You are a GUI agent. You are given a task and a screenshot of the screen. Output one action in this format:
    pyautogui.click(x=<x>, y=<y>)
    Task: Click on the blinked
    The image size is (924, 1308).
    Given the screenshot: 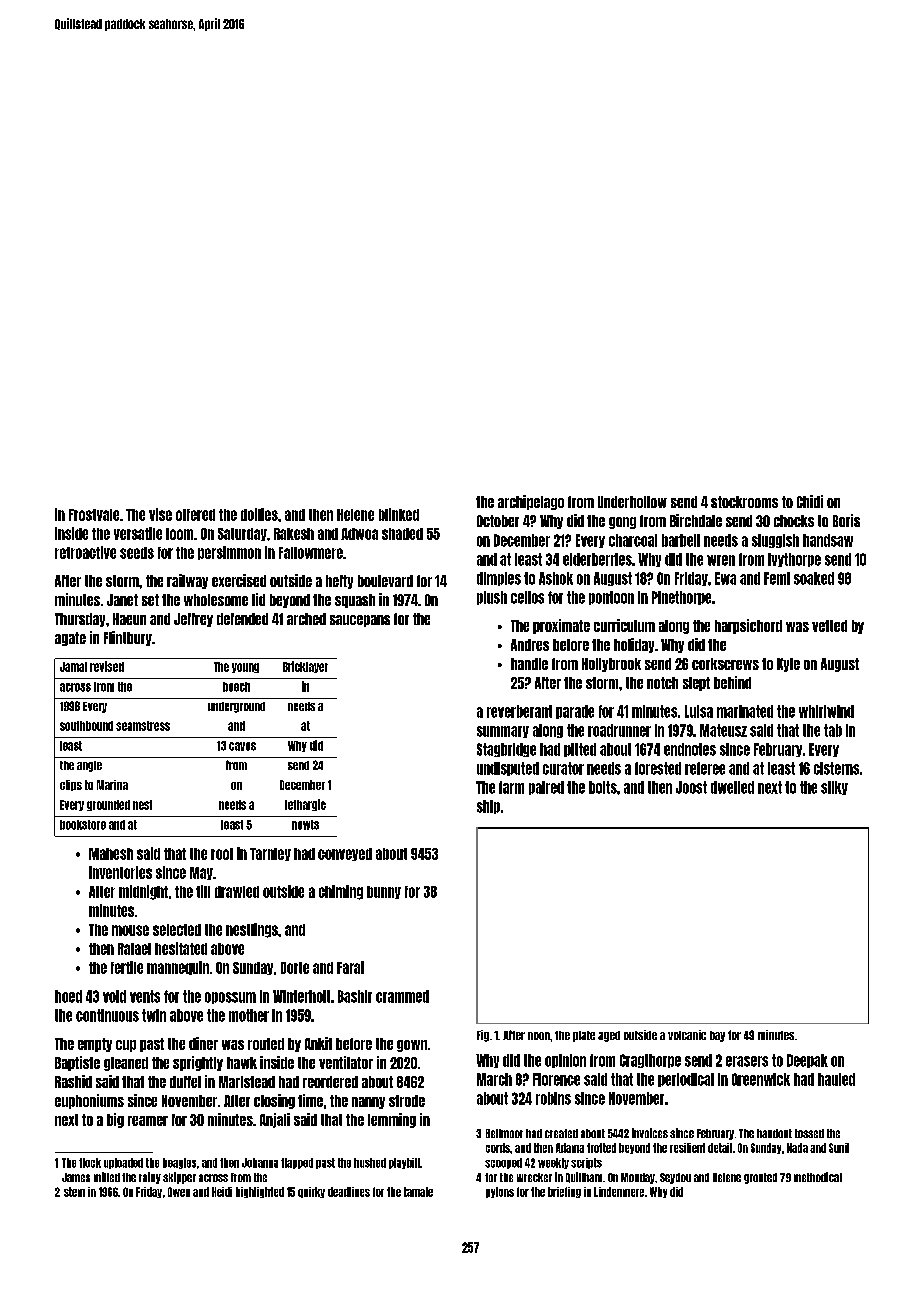 What is the action you would take?
    pyautogui.click(x=399, y=514)
